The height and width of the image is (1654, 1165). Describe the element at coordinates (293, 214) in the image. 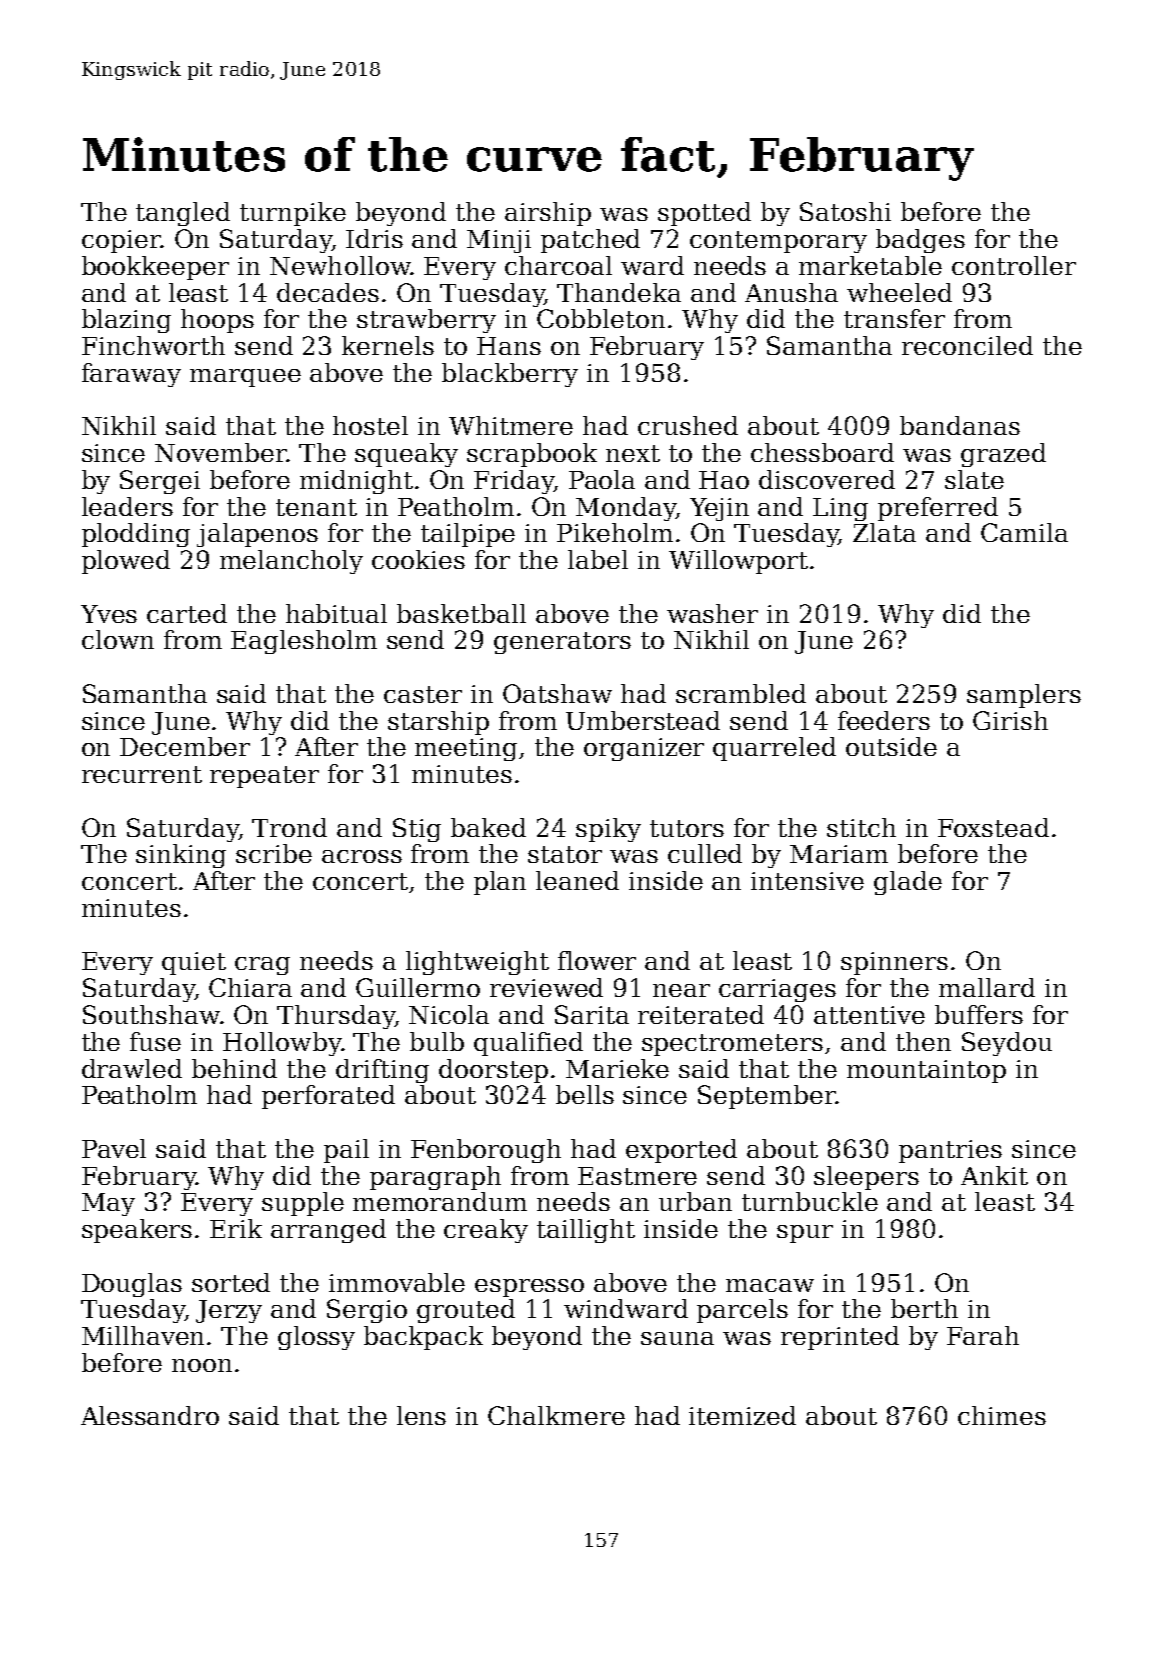

I see `turnpike` at that location.
